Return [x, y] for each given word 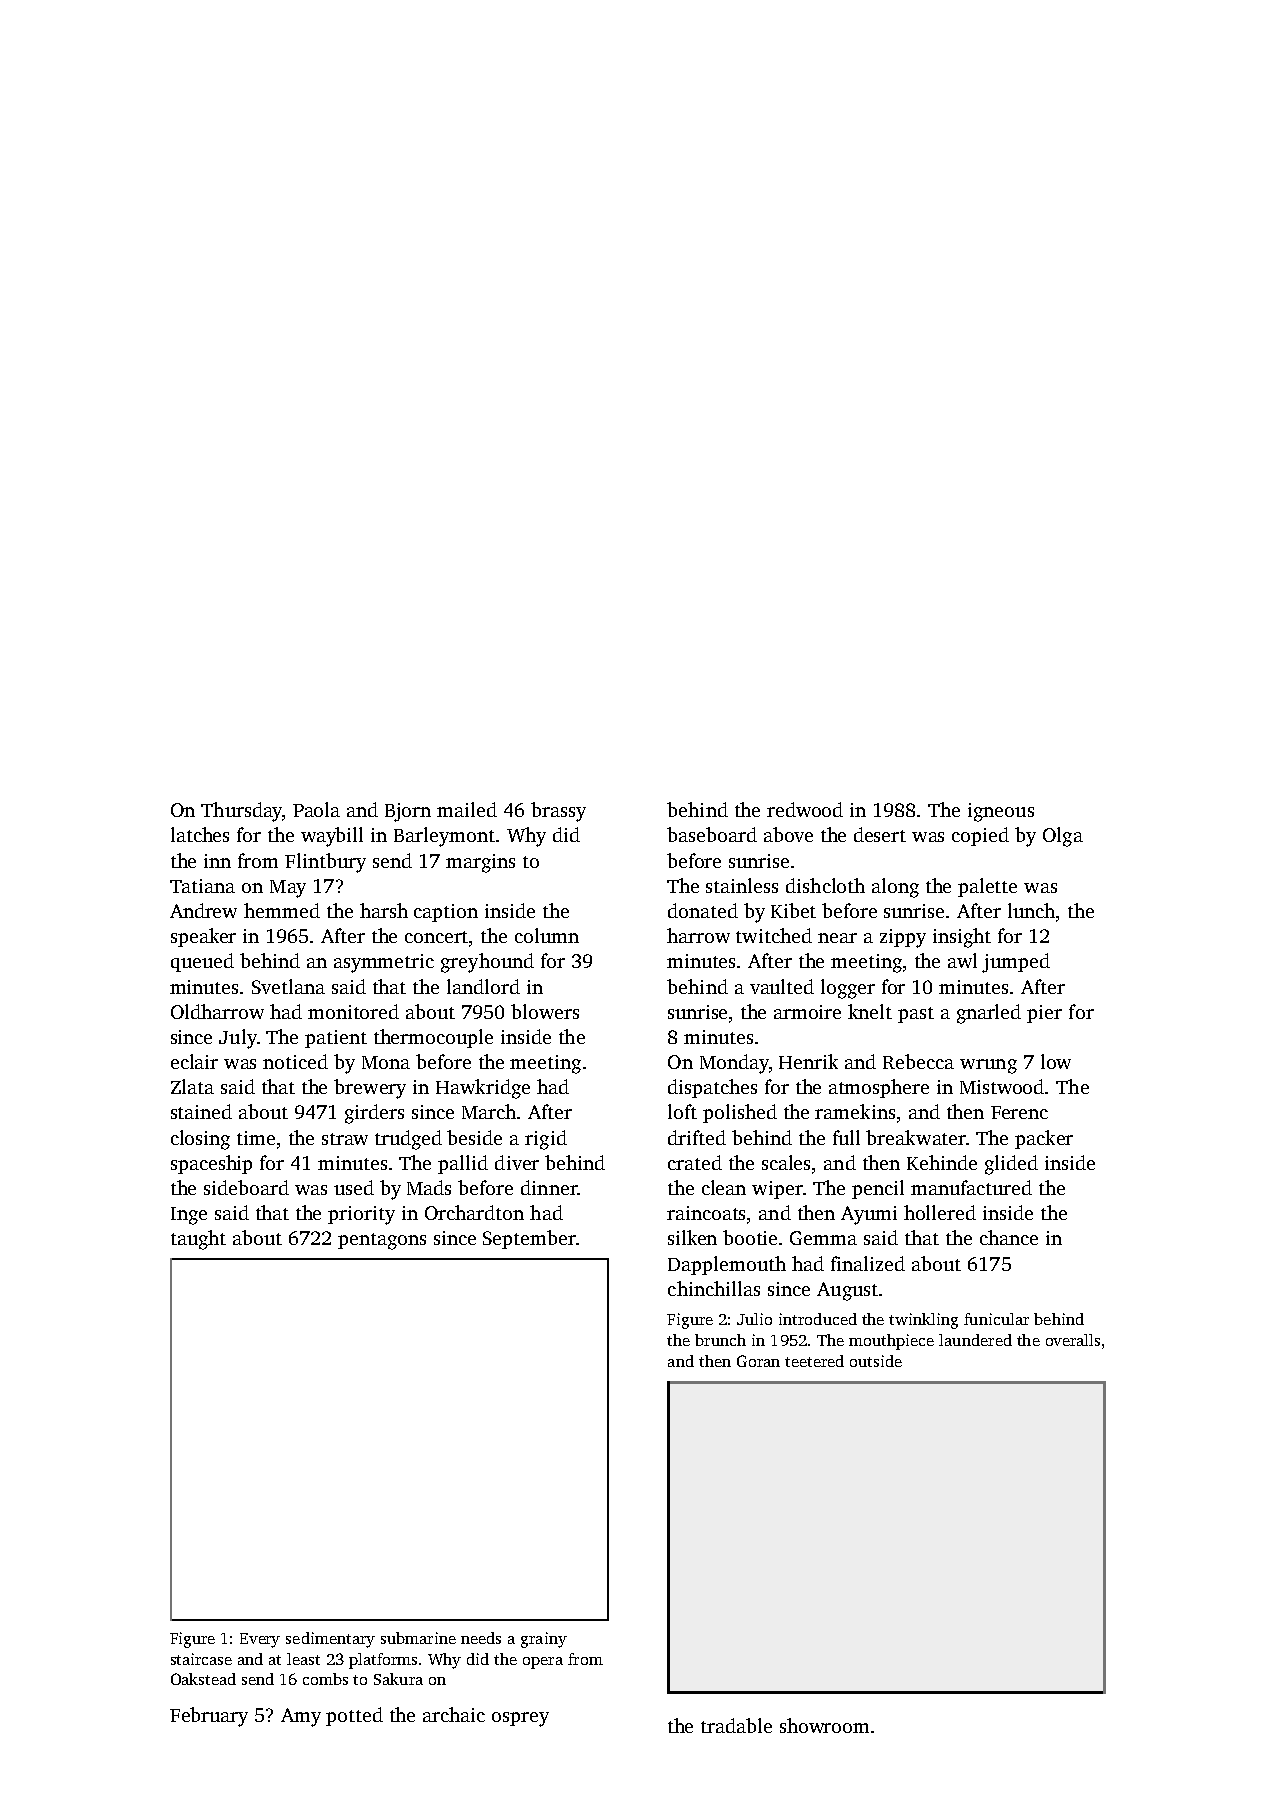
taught [198, 1240]
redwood [805, 809]
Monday [734, 1064]
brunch [720, 1340]
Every [260, 1640]
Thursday [241, 812]
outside [876, 1361]
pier [1044, 1014]
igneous [1001, 812]
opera [543, 1663]
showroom [824, 1725]
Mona [386, 1062]
